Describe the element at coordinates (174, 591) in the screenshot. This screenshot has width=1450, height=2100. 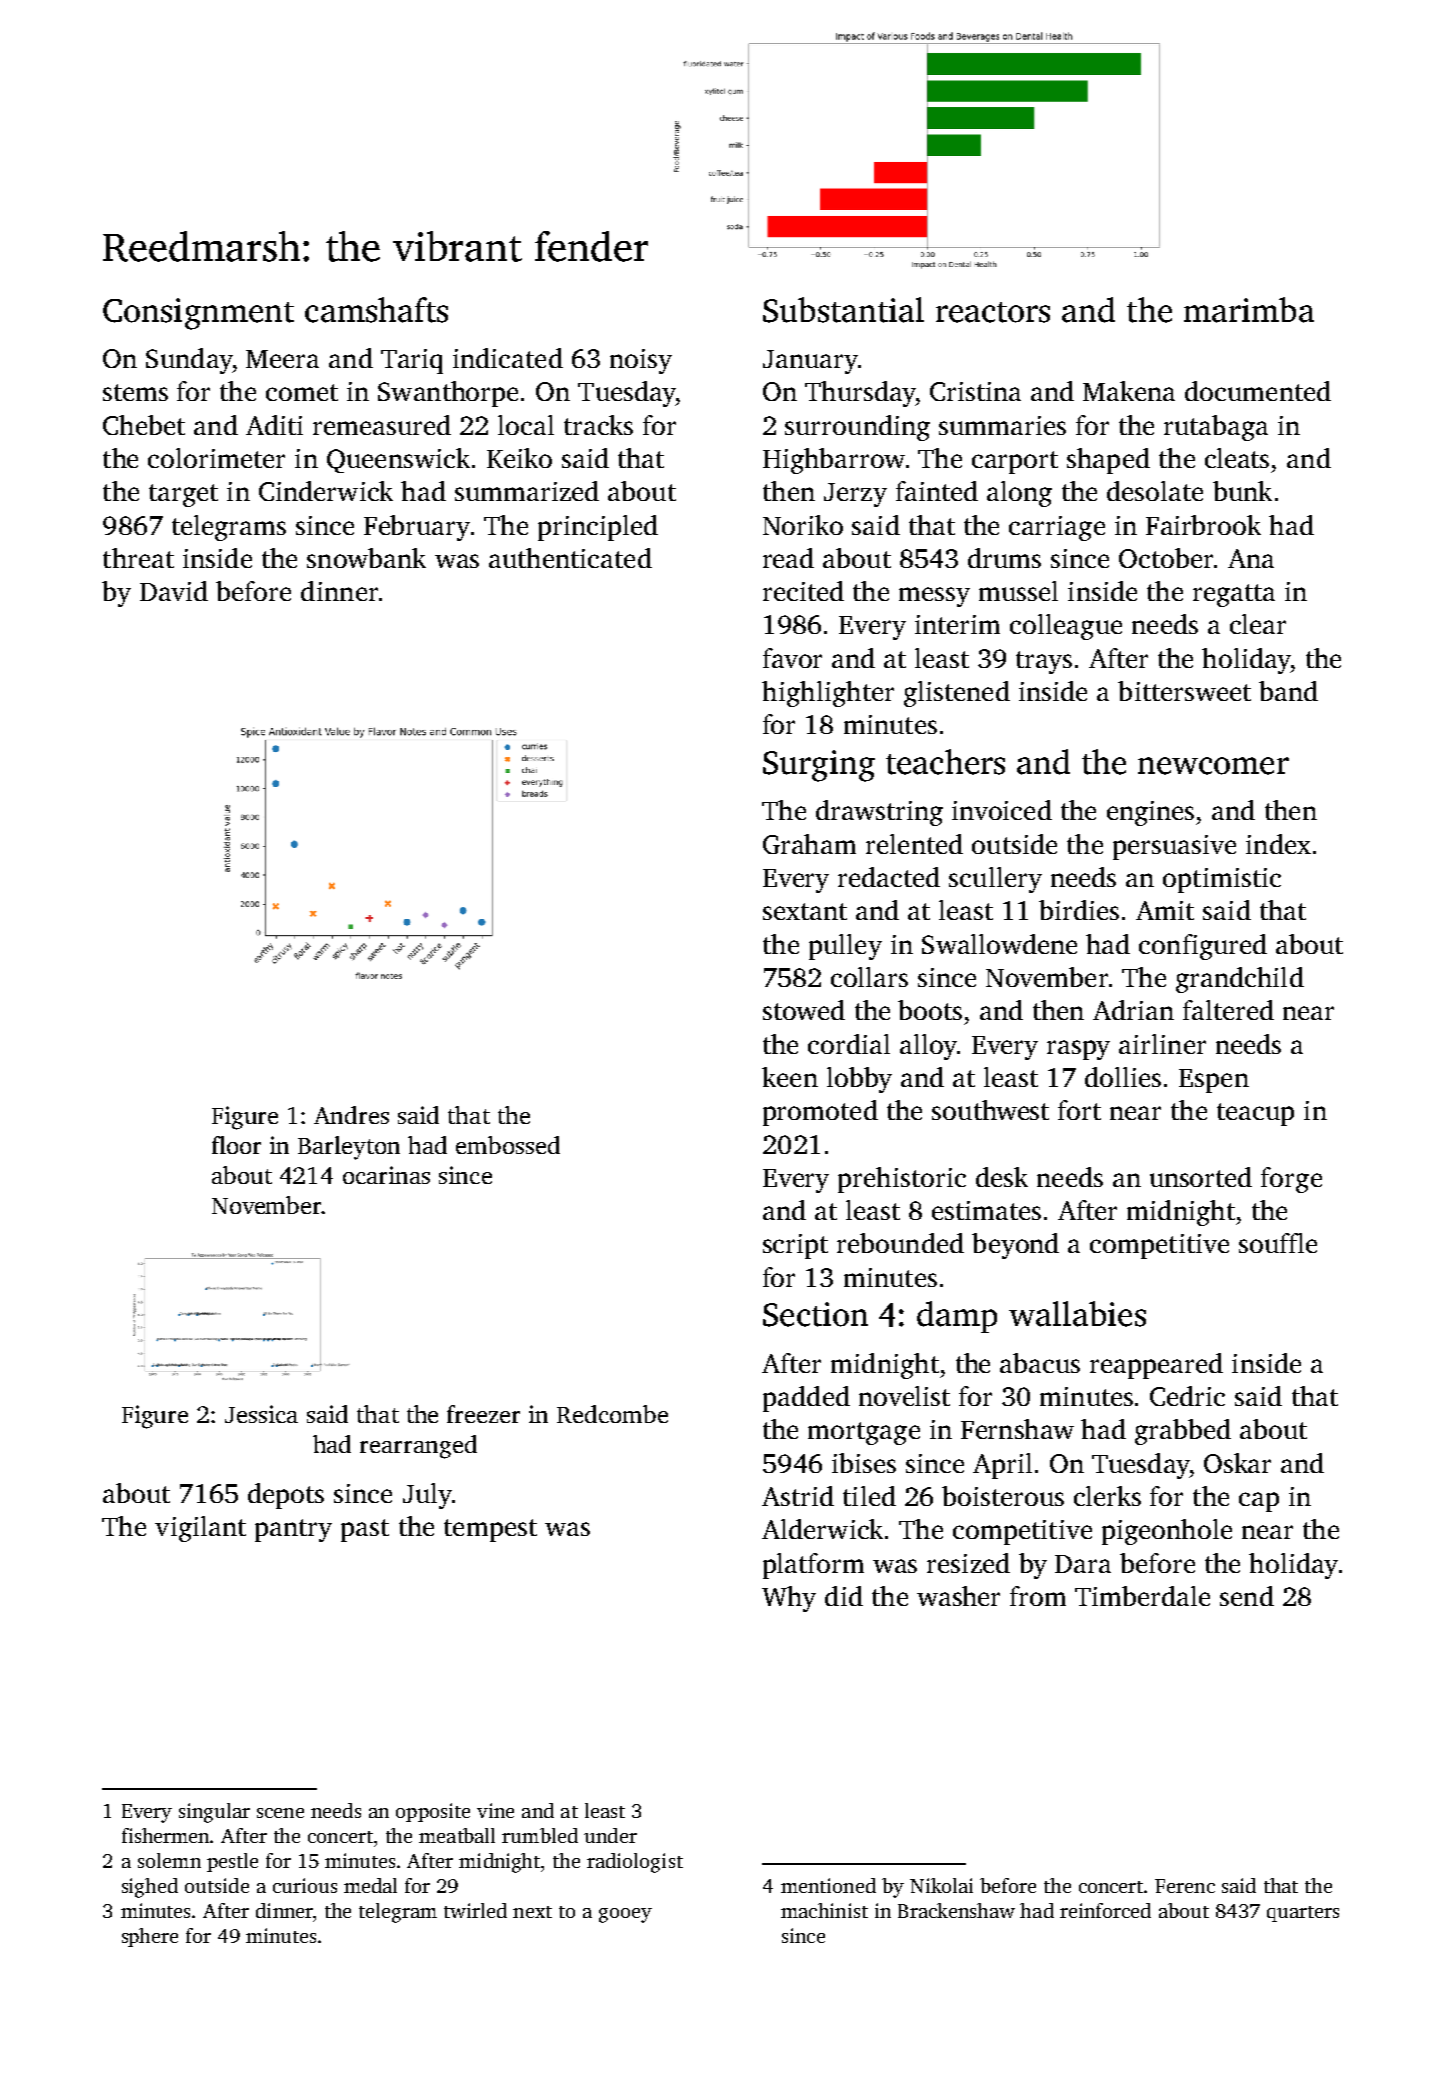
I see `David` at that location.
